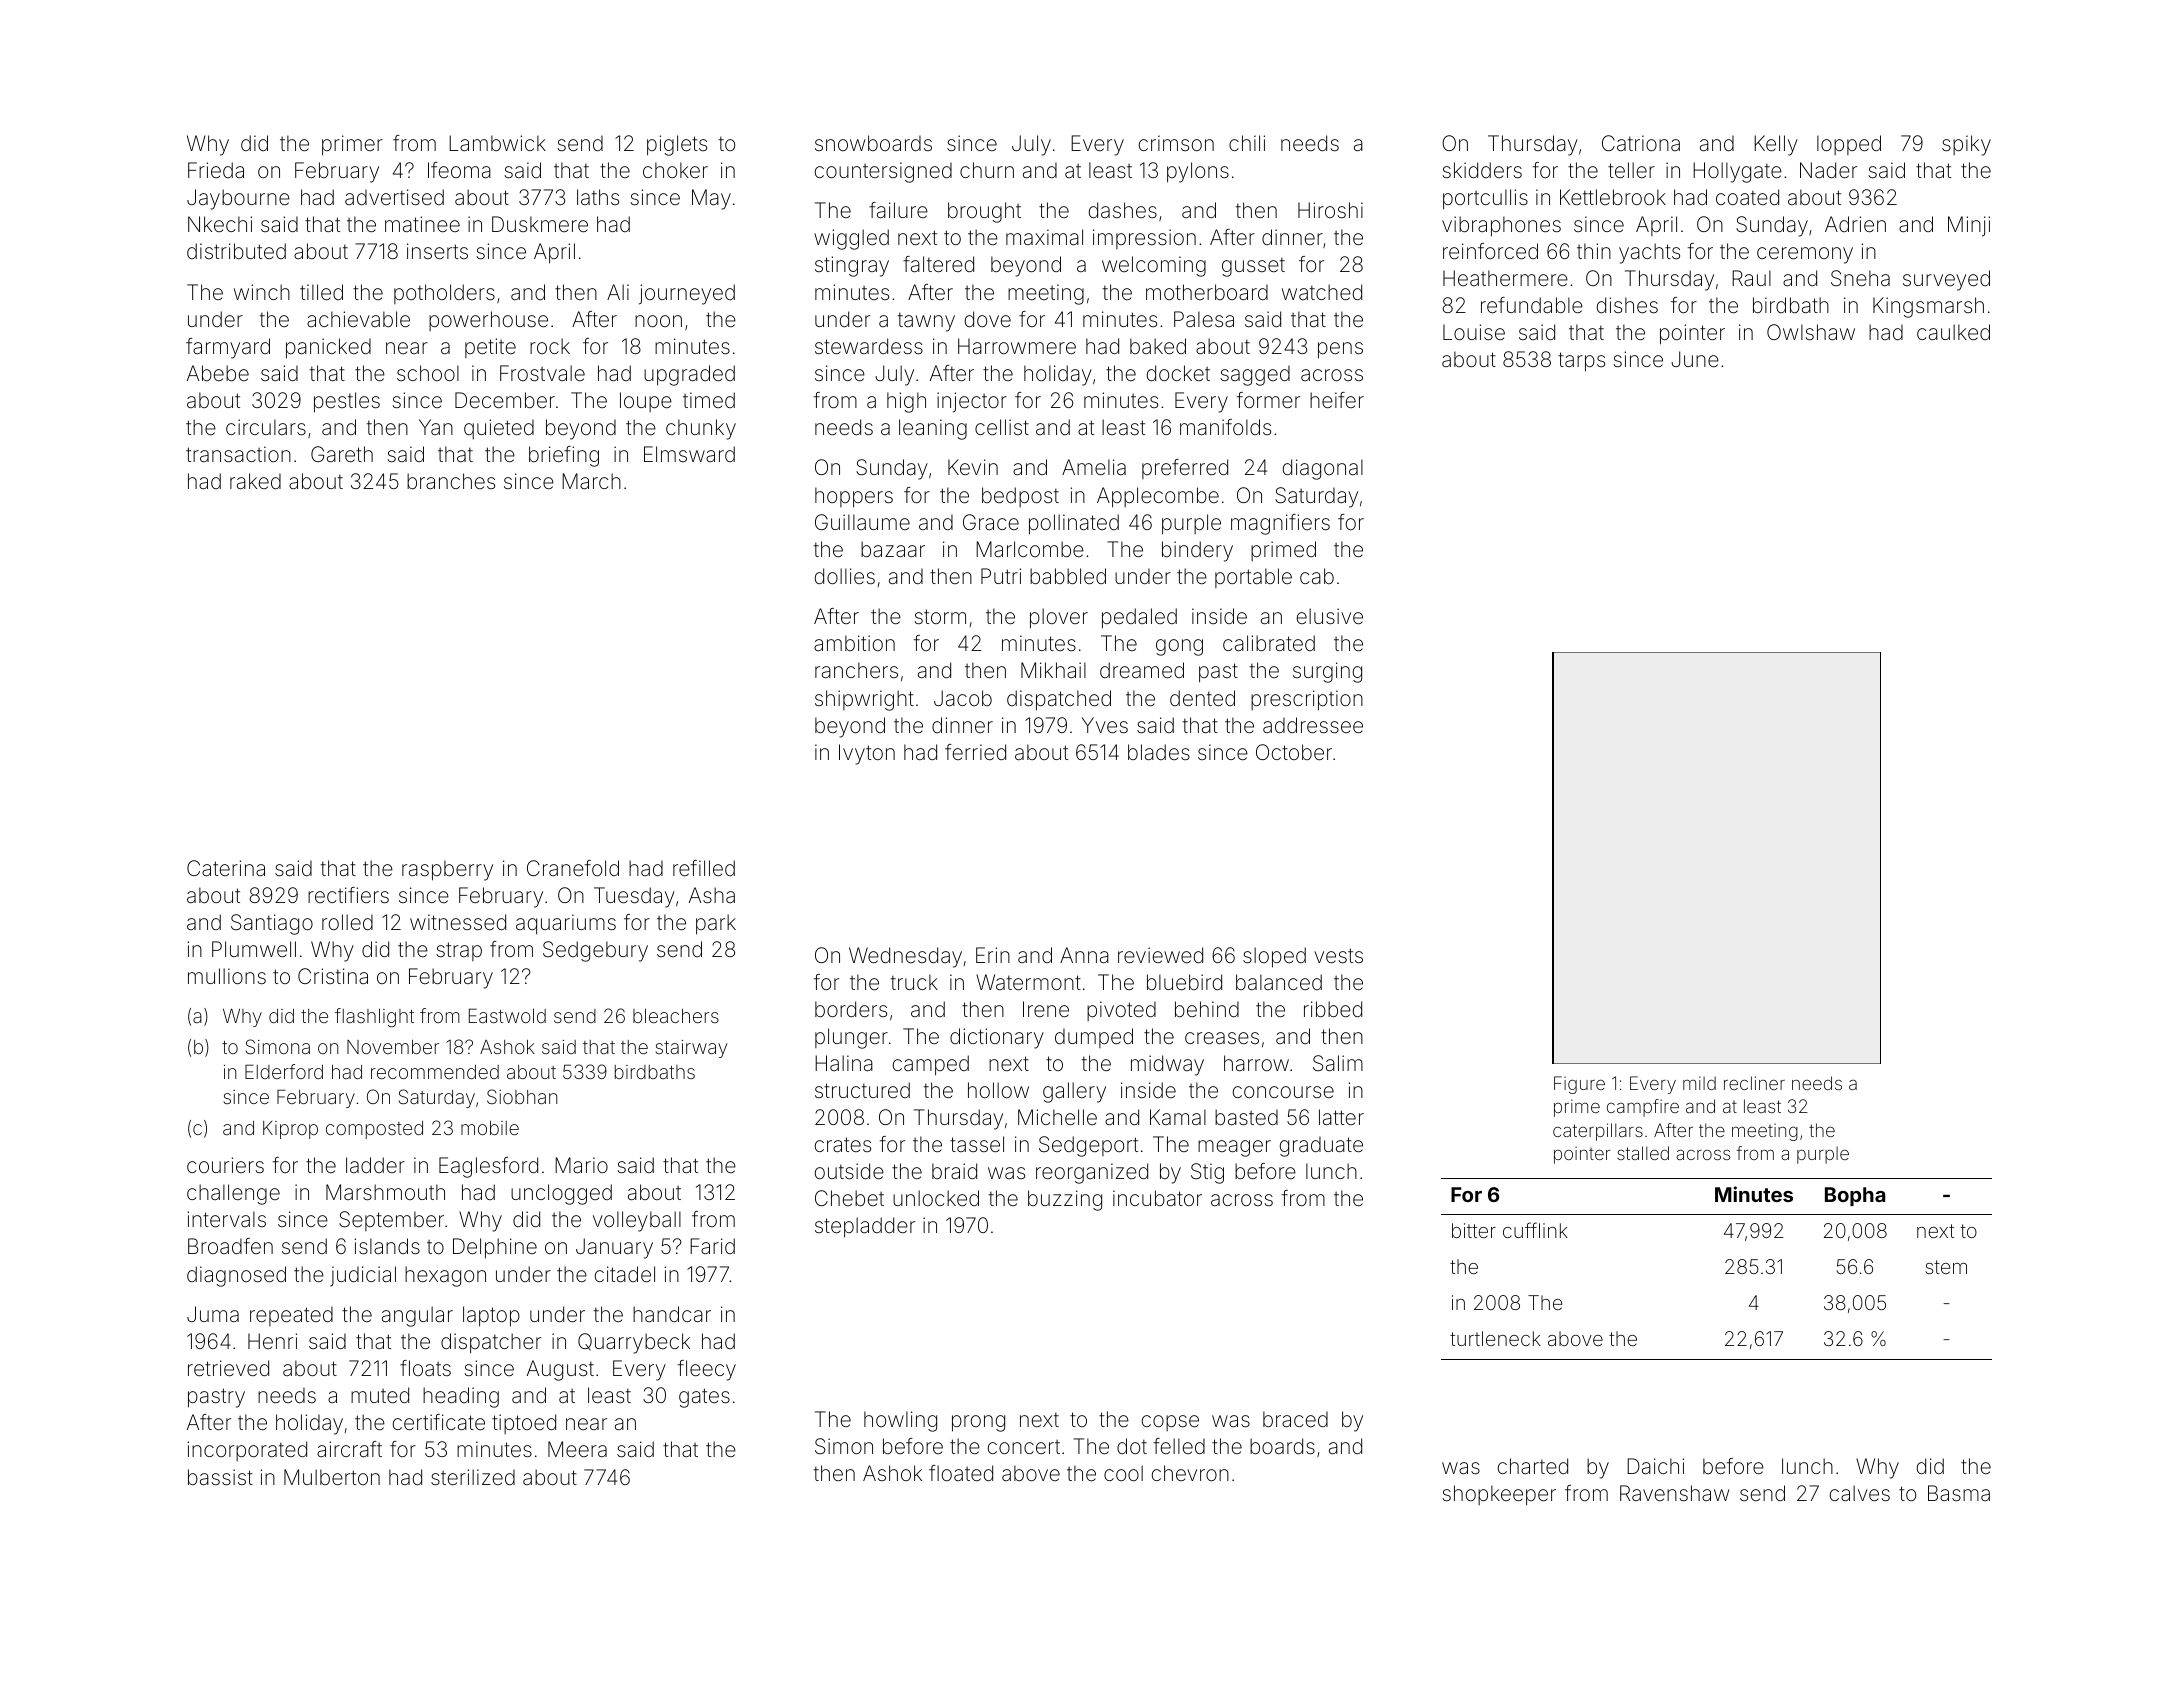 This document has width=2178, height=1683. I want to click on dishes, so click(1627, 305).
